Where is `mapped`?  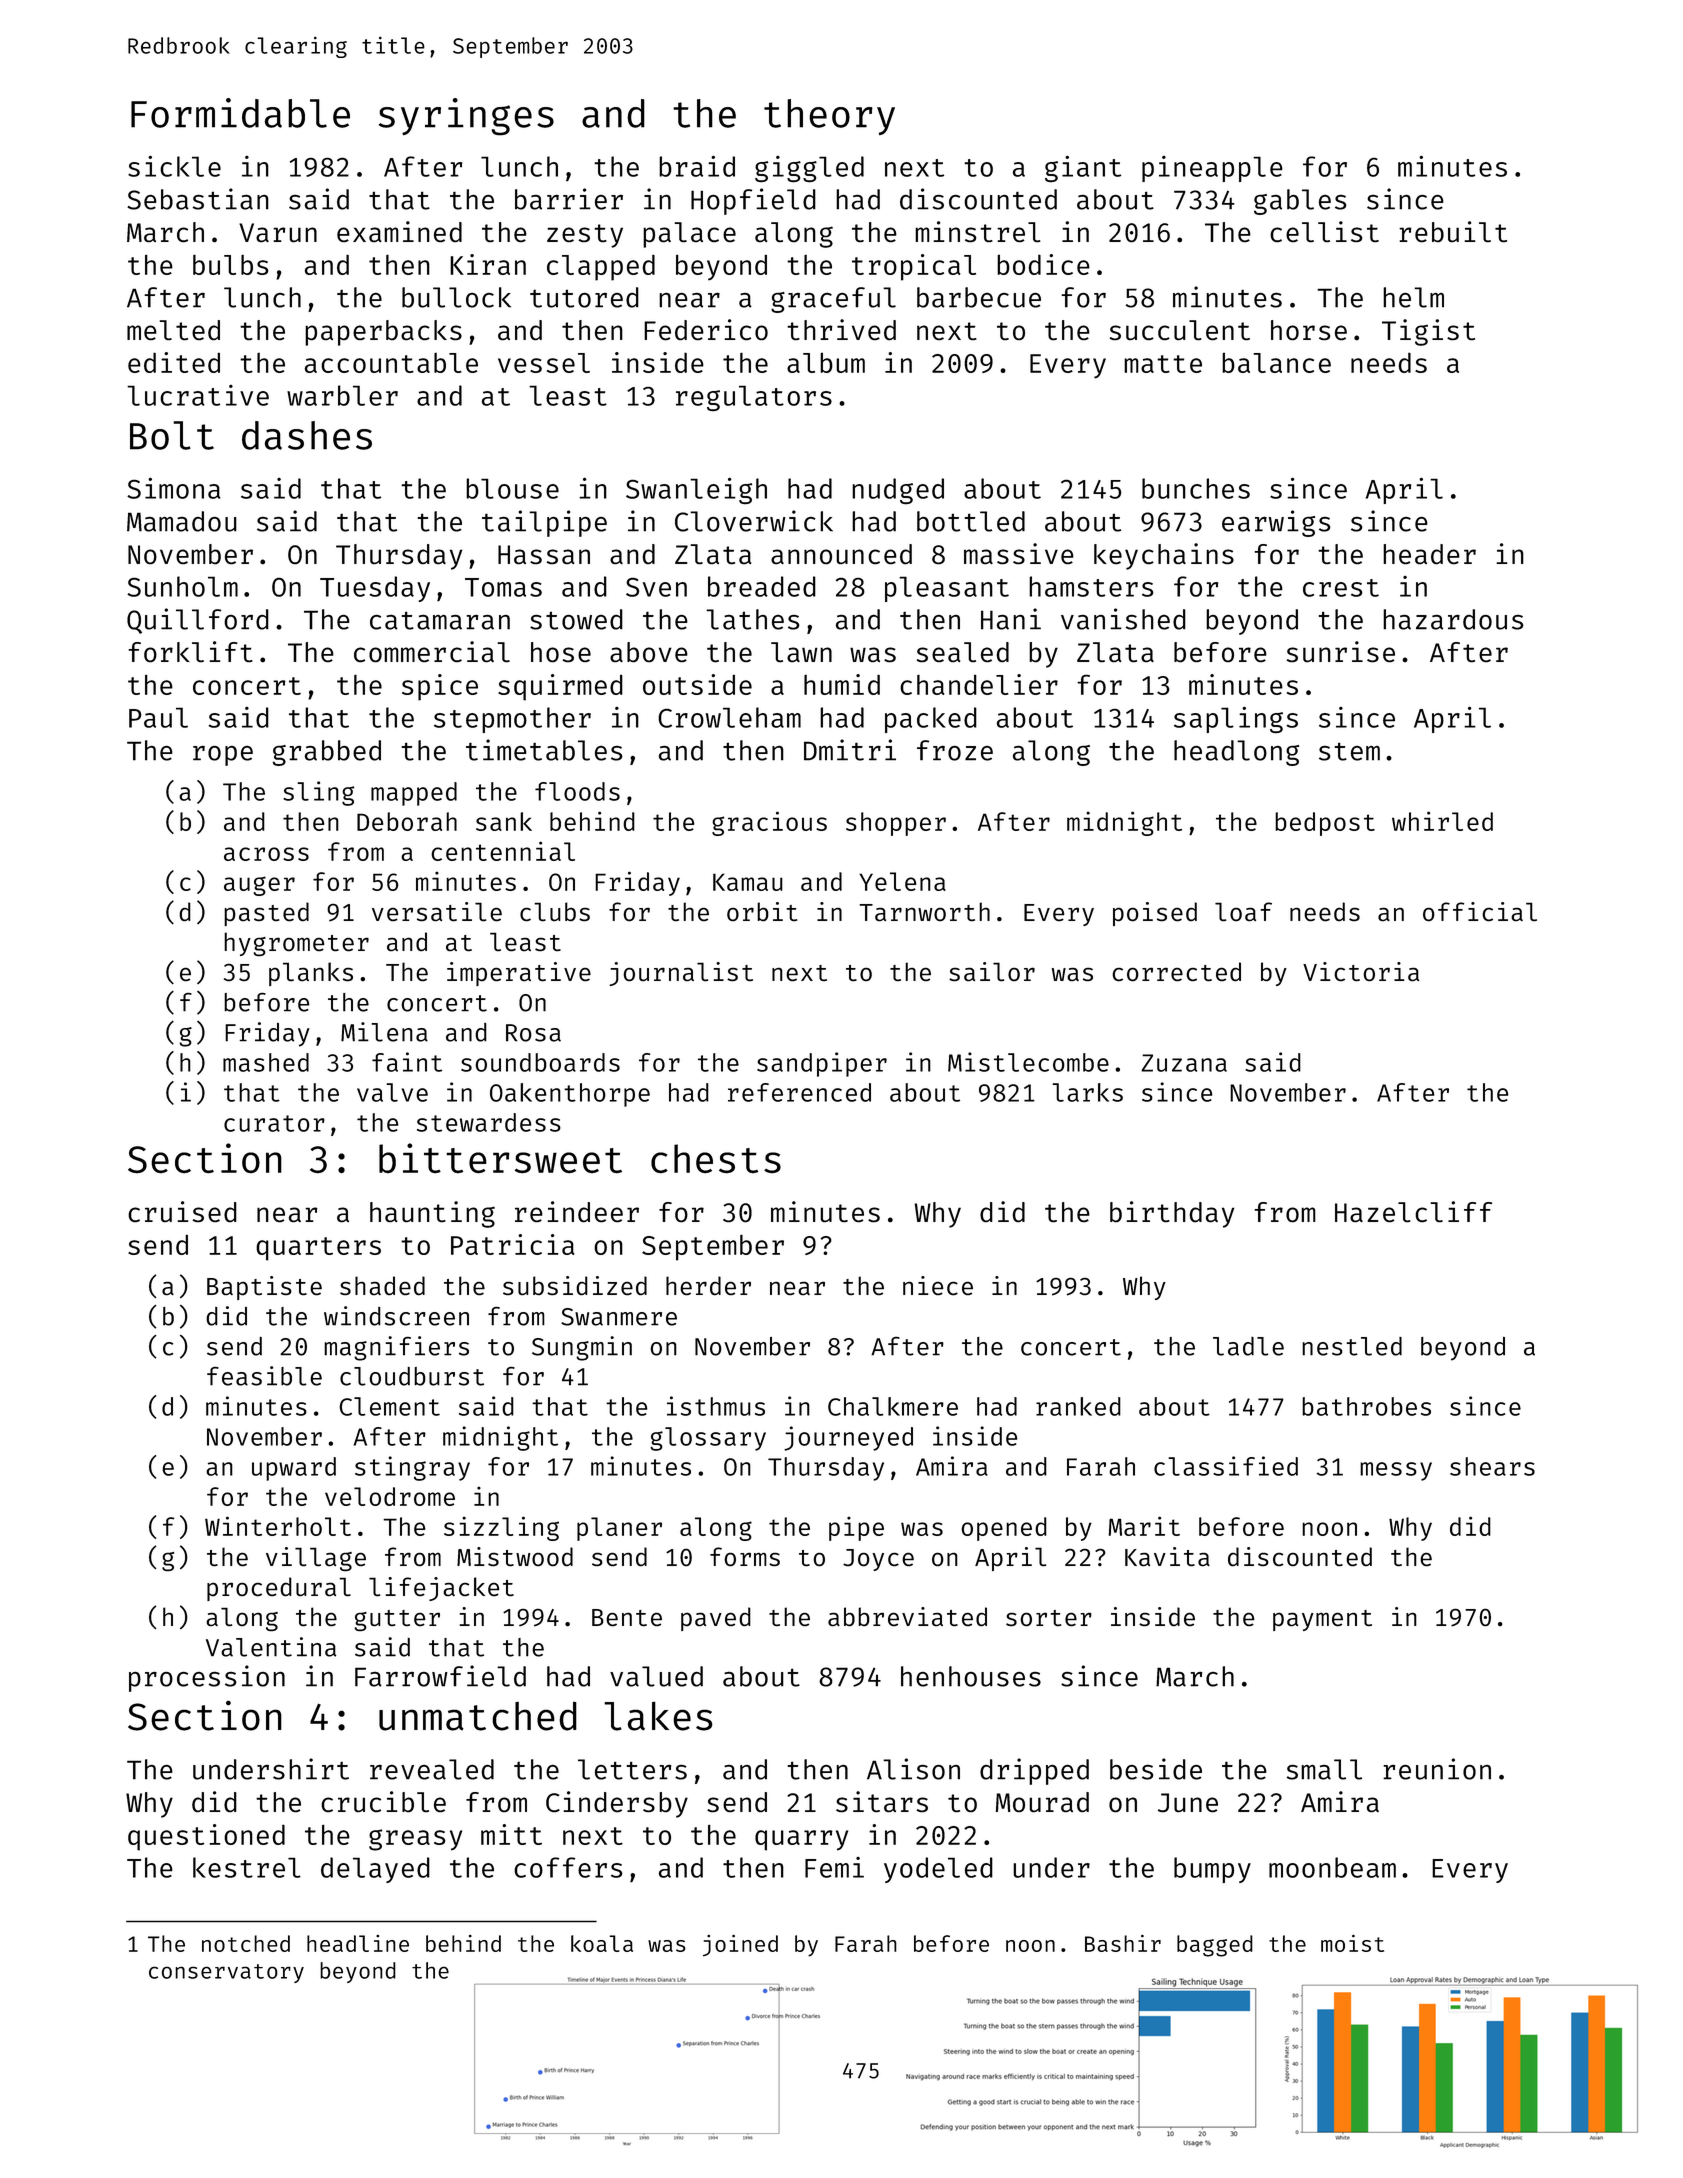
mapped is located at coordinates (414, 794).
